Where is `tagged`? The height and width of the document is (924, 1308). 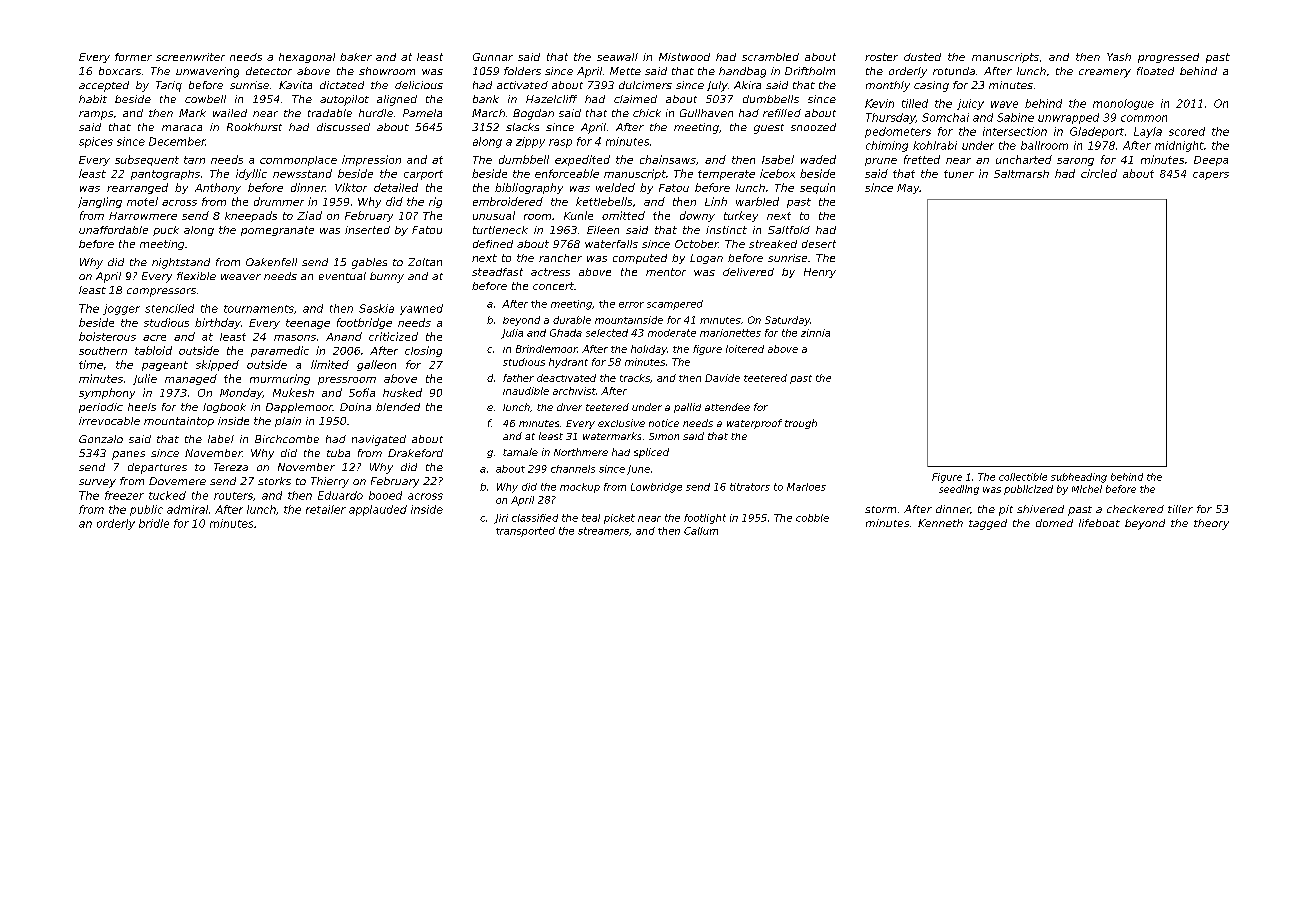 tagged is located at coordinates (988, 524).
